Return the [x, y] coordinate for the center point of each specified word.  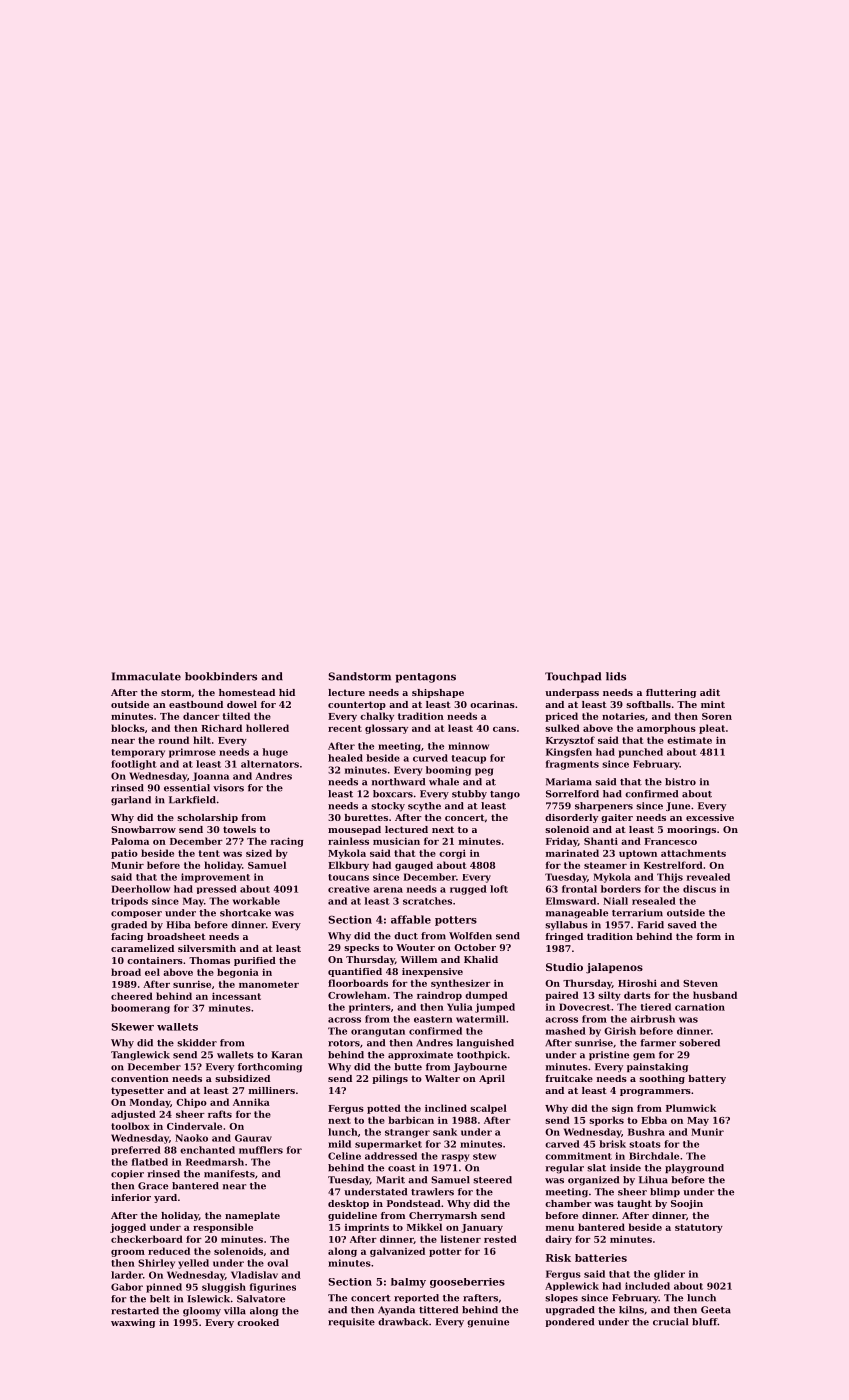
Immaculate [146, 676]
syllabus [566, 926]
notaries [623, 716]
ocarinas [492, 704]
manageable [577, 914]
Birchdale [654, 1156]
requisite [351, 1322]
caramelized [142, 948]
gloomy [202, 1312]
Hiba [178, 925]
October [475, 947]
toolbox [130, 1126]
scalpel [488, 1109]
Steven [700, 983]
